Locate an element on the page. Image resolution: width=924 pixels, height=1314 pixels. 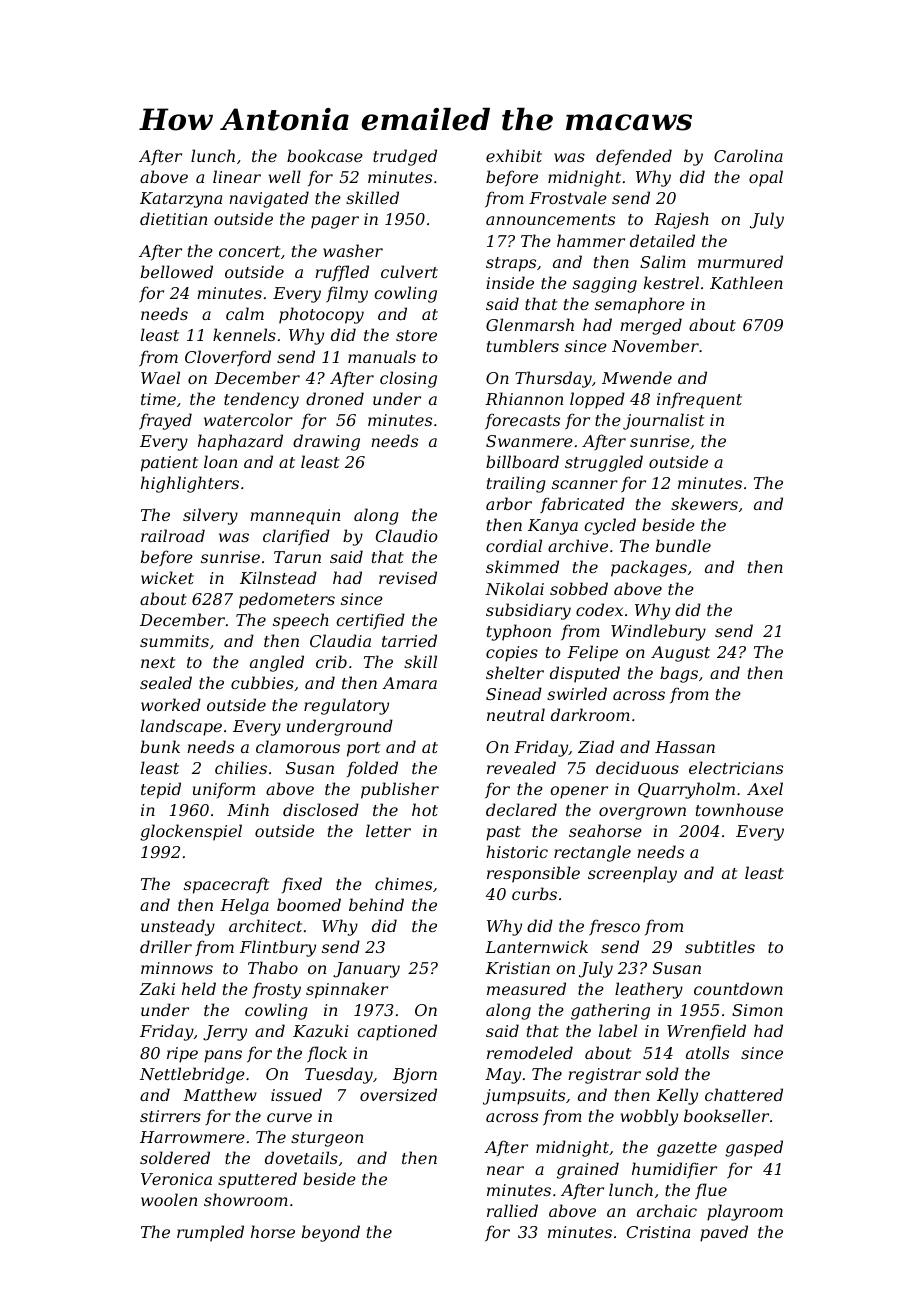
bags is located at coordinates (679, 674).
